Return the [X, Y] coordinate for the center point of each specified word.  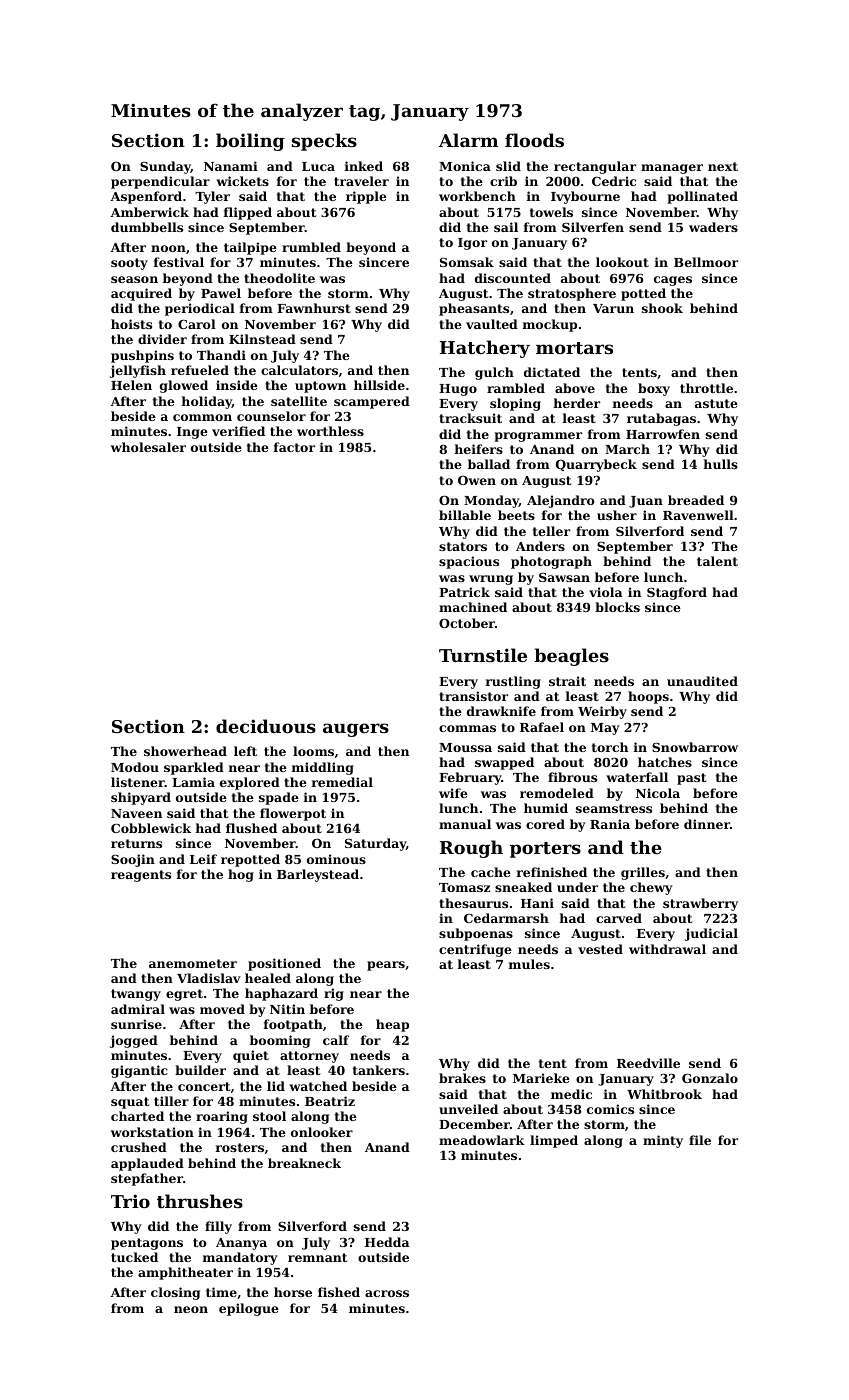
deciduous [266, 726]
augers [356, 730]
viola [605, 592]
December [474, 1124]
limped [554, 1141]
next [723, 166]
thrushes [200, 1201]
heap [392, 1025]
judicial [711, 934]
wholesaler [148, 447]
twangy [136, 995]
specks [324, 142]
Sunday [165, 167]
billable [465, 515]
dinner [707, 824]
